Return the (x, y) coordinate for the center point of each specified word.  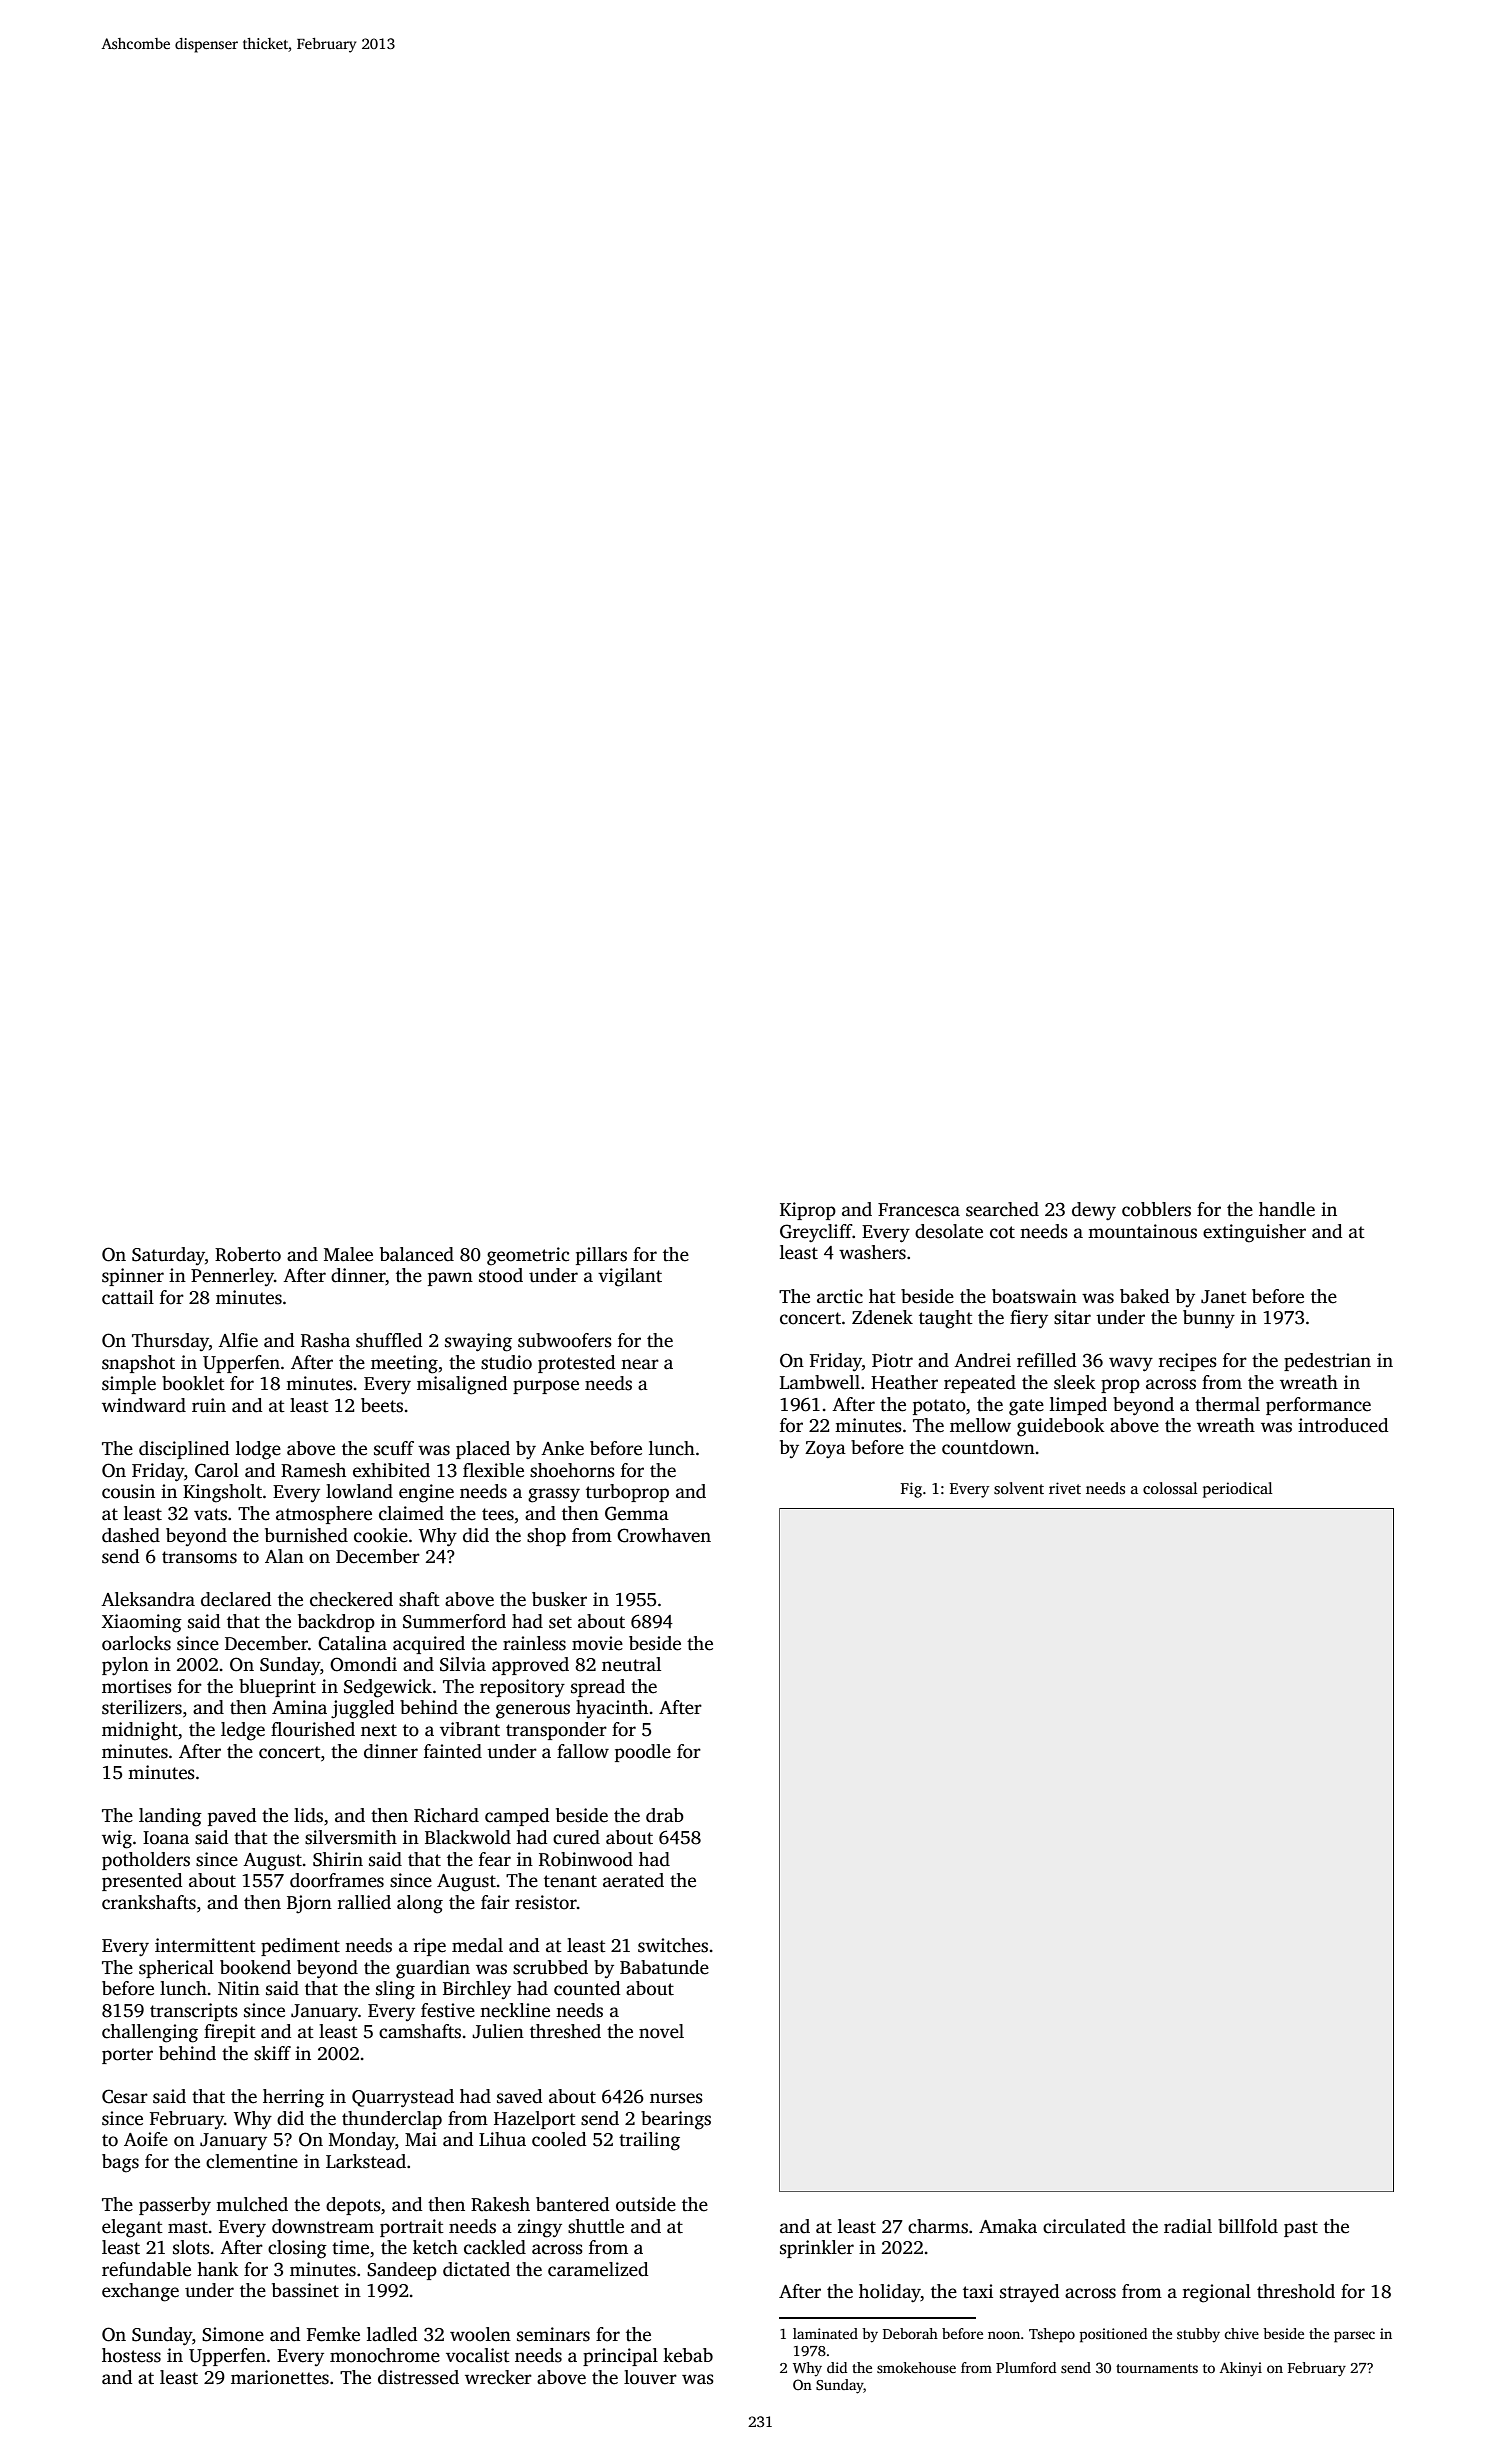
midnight (140, 1731)
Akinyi (1241, 2369)
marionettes (280, 2377)
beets (382, 1405)
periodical (1238, 1490)
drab (665, 1815)
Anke (562, 1448)
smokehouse (916, 2367)
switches (673, 1945)
